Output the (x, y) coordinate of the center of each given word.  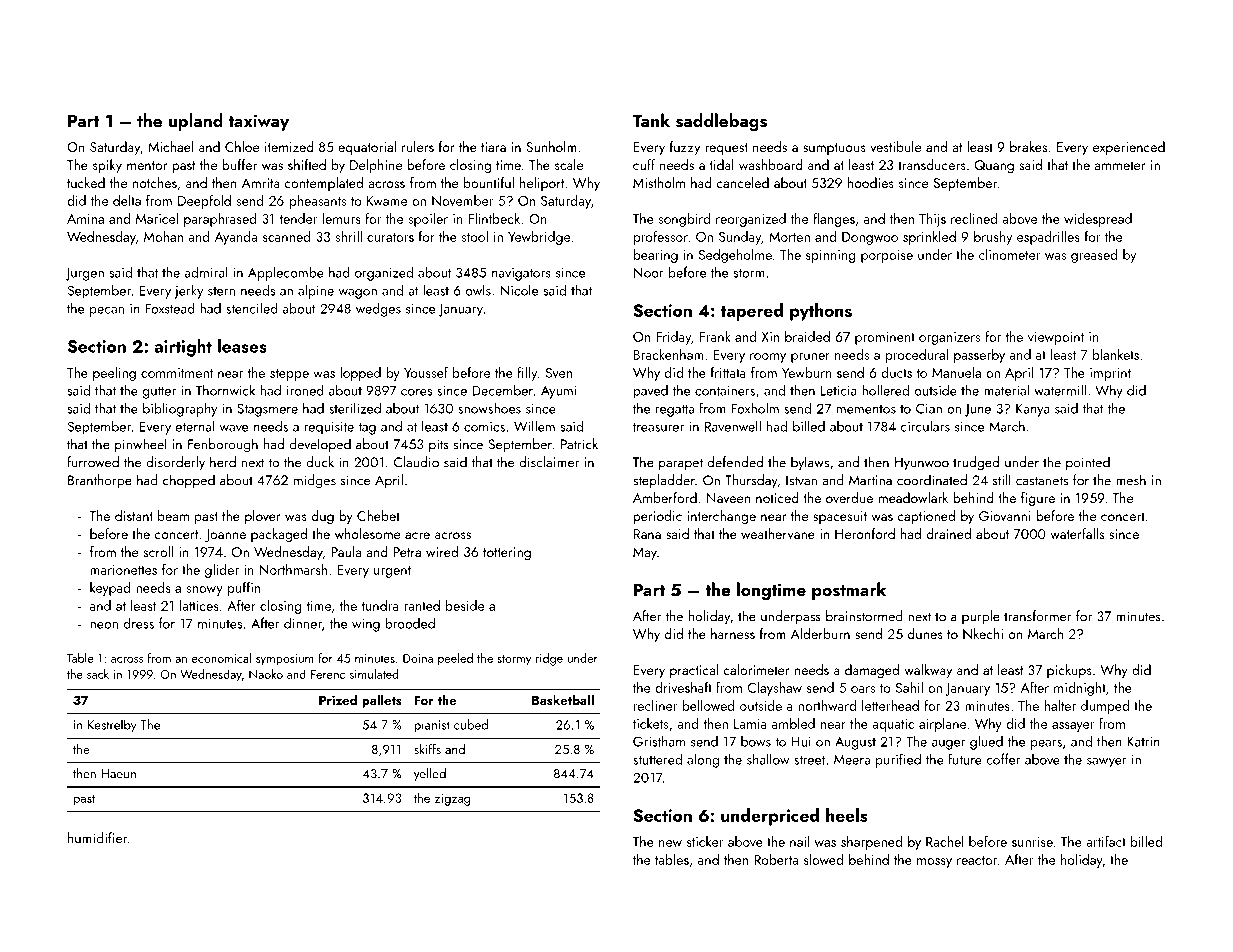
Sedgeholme (735, 256)
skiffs (427, 748)
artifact (1106, 841)
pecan (107, 312)
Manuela (956, 372)
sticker (705, 841)
